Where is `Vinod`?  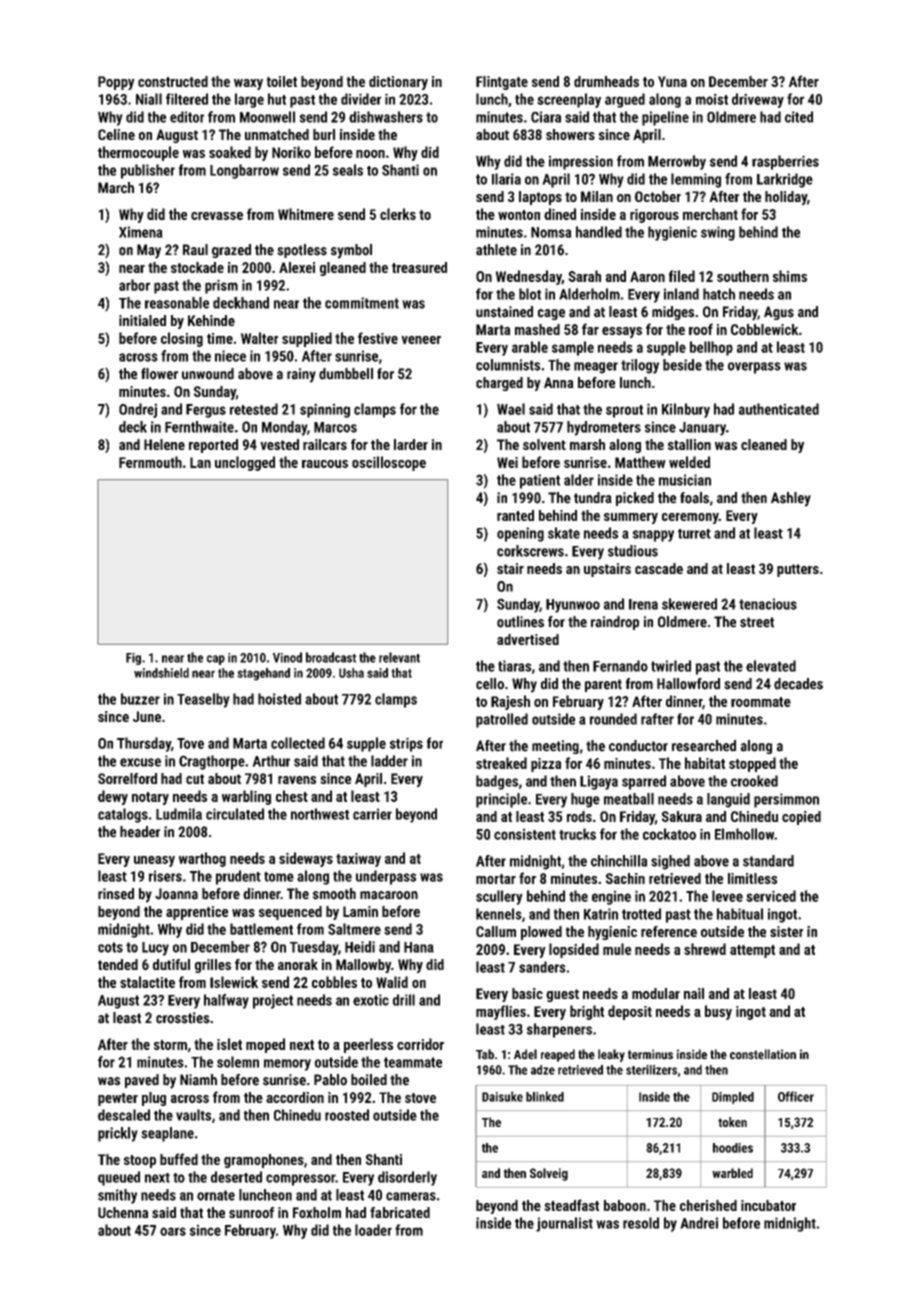 Vinod is located at coordinates (287, 657).
